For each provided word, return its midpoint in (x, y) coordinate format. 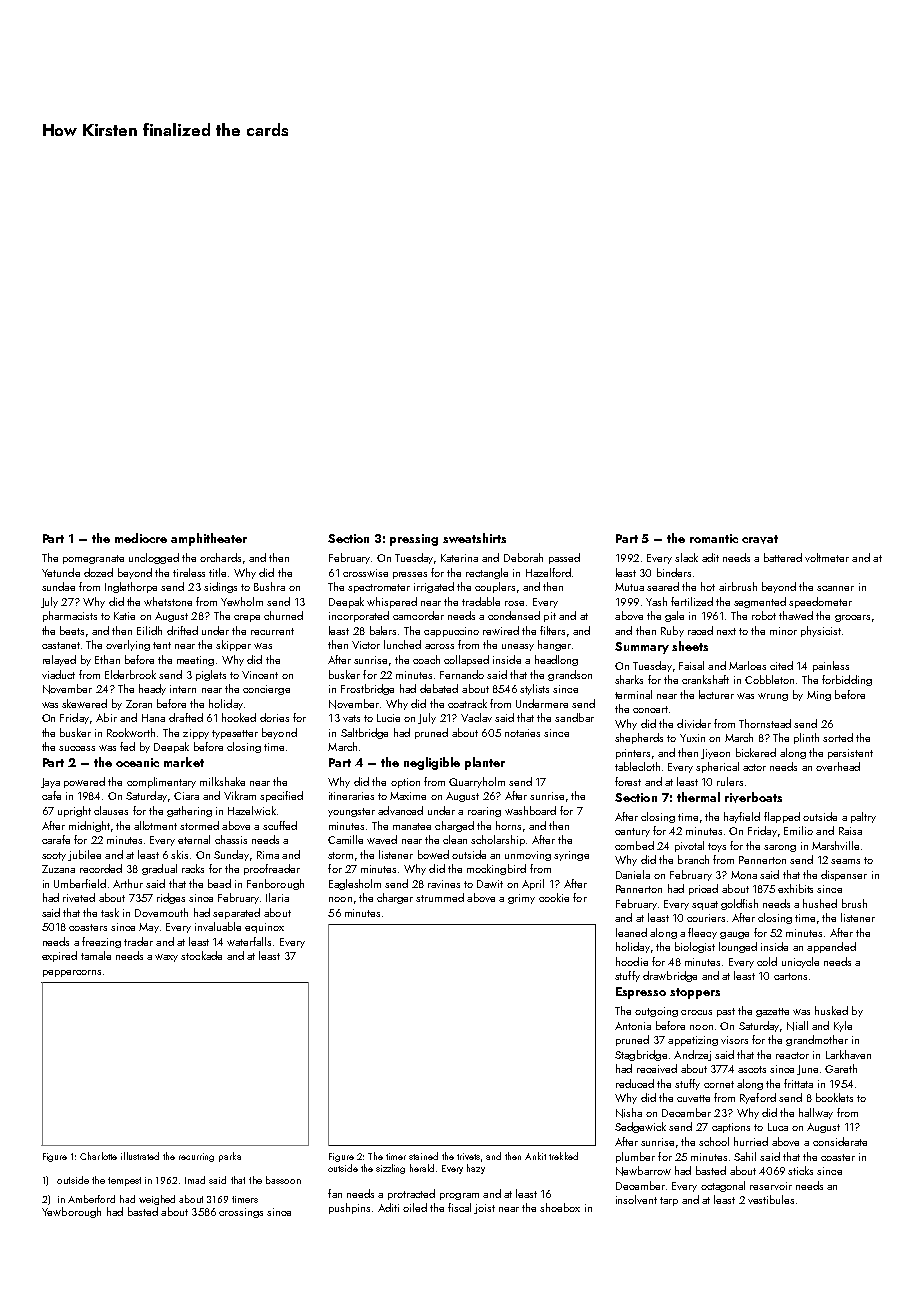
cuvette (693, 1098)
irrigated (434, 587)
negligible (432, 763)
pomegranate (93, 559)
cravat (760, 539)
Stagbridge (641, 1055)
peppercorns (72, 973)
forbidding (847, 680)
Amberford (91, 1199)
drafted (186, 717)
